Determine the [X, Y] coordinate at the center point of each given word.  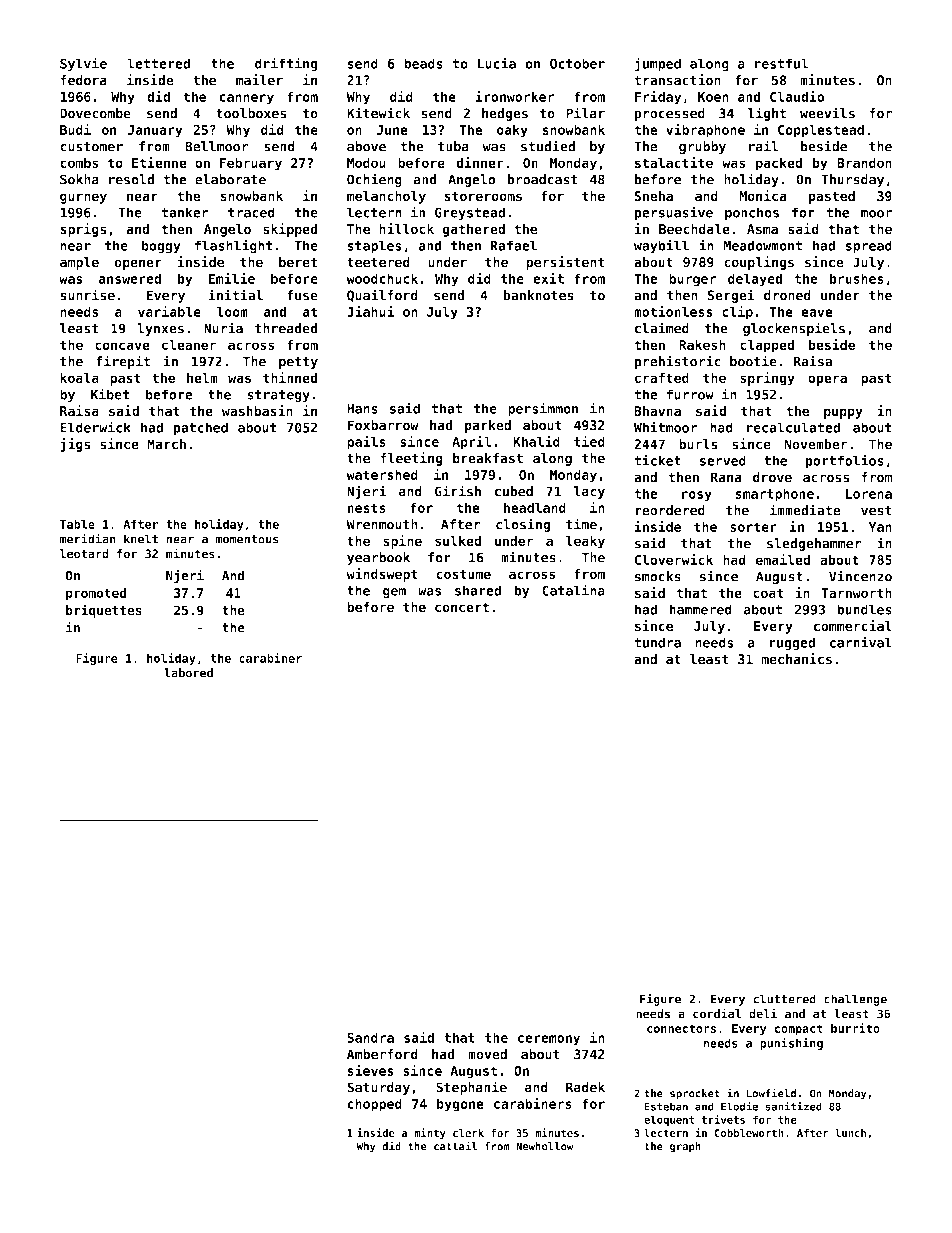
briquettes [104, 611]
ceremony [549, 1040]
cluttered [784, 999]
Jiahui [370, 311]
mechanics [796, 659]
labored [188, 673]
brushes [856, 278]
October [577, 63]
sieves [370, 1070]
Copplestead [821, 131]
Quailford [382, 295]
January [154, 131]
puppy [843, 413]
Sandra [370, 1037]
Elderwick [95, 427]
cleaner [189, 344]
